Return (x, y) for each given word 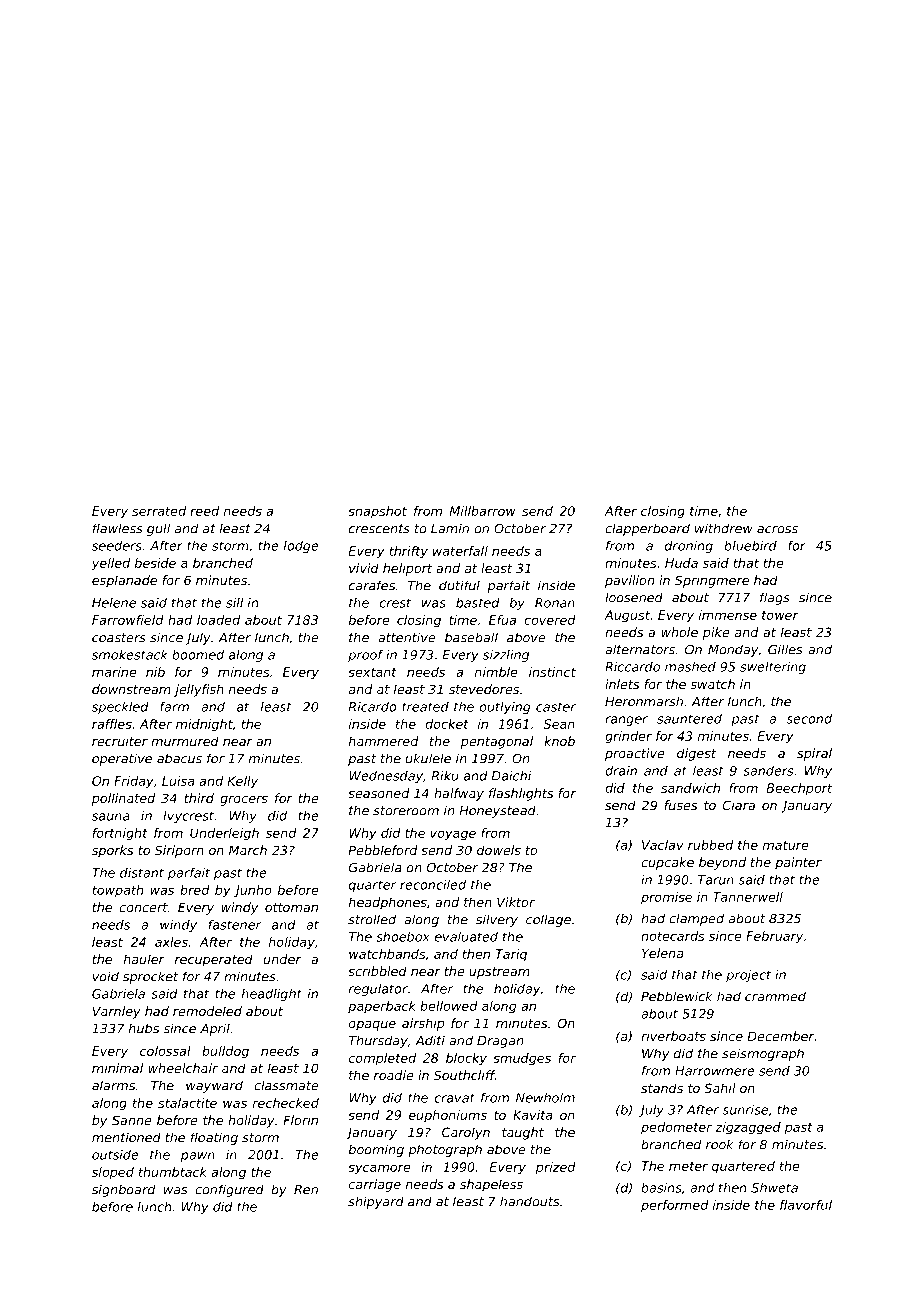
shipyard (376, 1202)
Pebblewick (677, 996)
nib (155, 672)
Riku (445, 776)
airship (423, 1024)
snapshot (377, 512)
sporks (113, 851)
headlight (272, 995)
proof (365, 656)
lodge (301, 547)
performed (675, 1206)
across (777, 530)
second (809, 719)
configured (229, 1190)
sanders (768, 771)
